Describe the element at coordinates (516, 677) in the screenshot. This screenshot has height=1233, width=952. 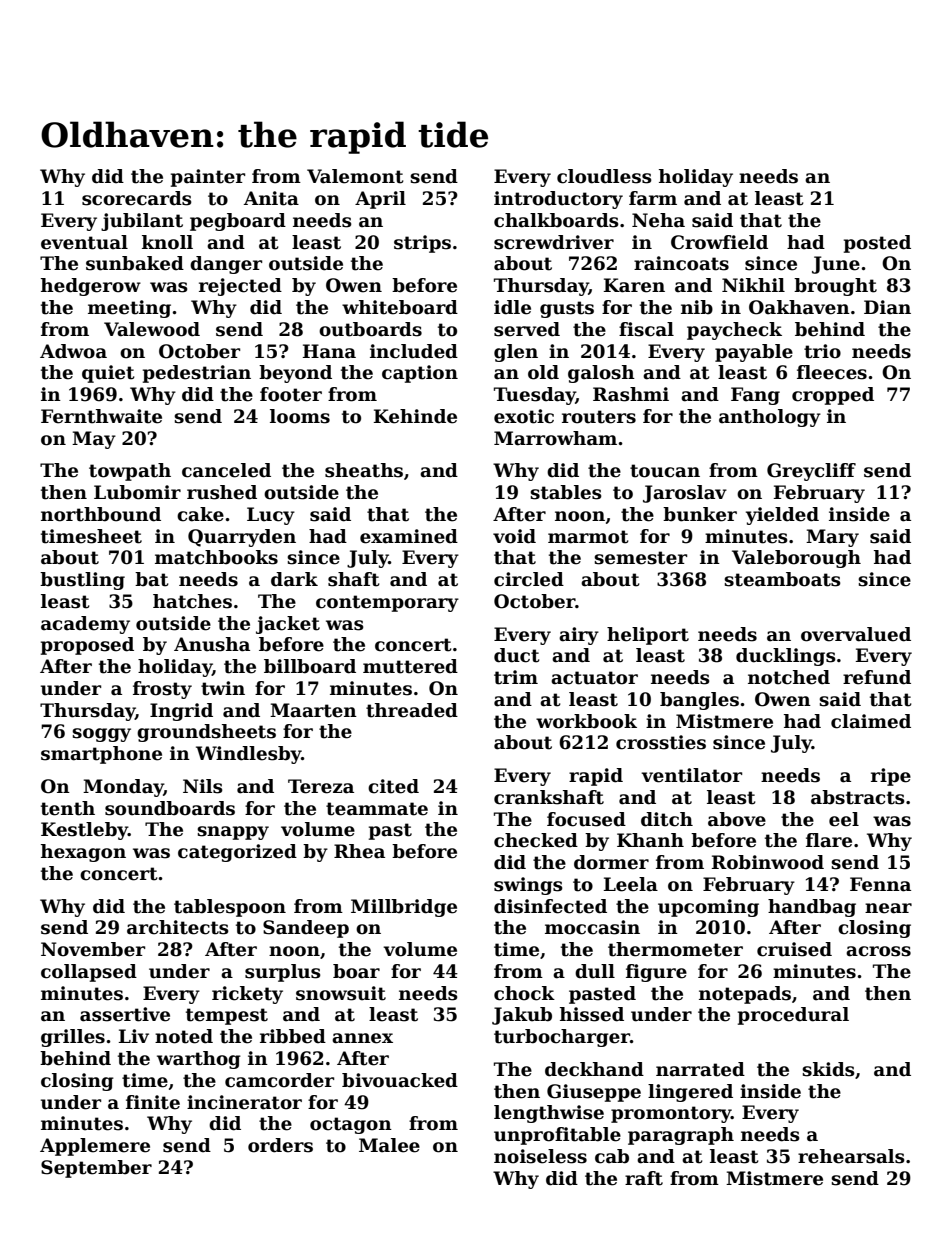
I see `trim` at that location.
